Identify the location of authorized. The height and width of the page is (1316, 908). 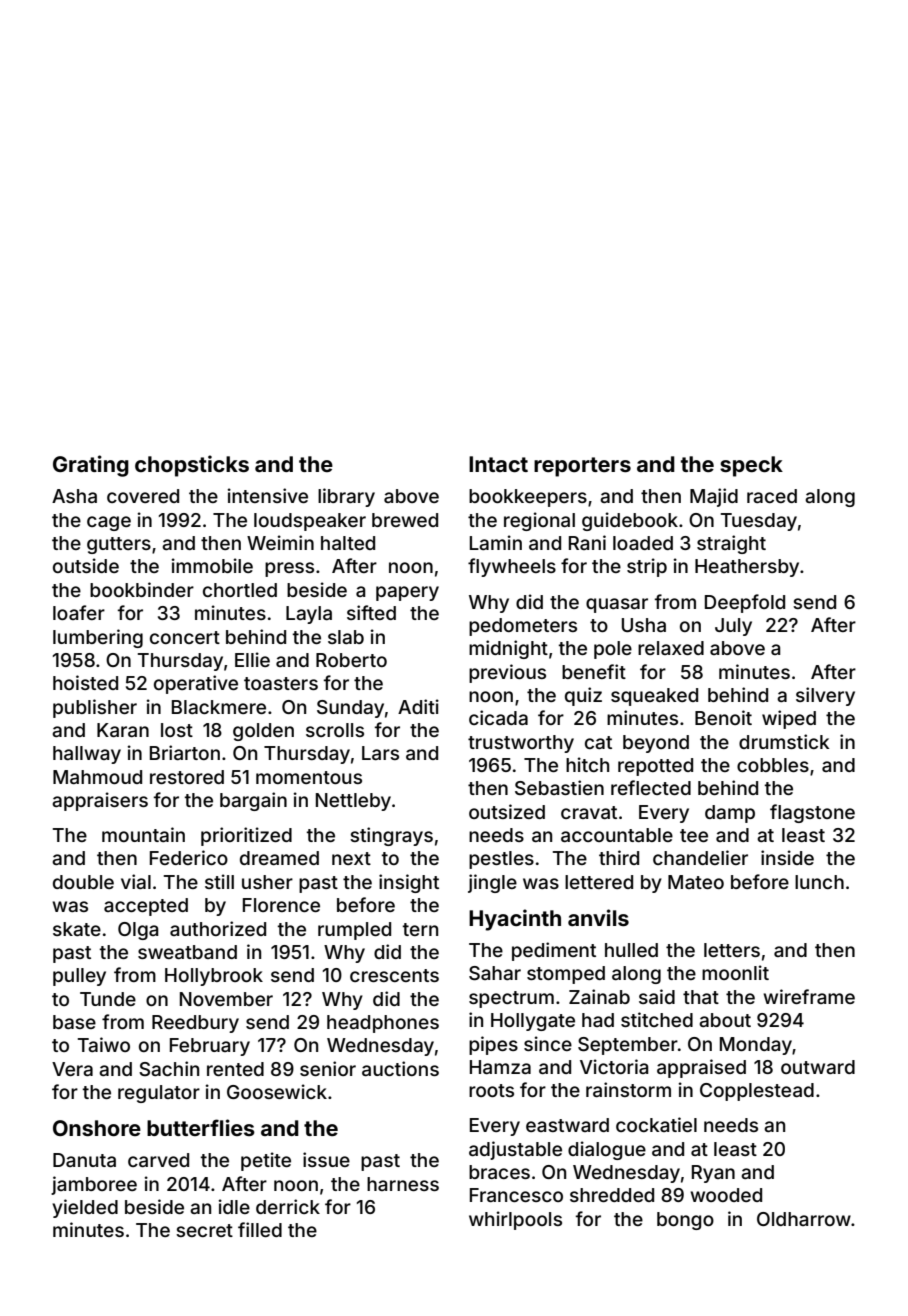
(218, 928).
